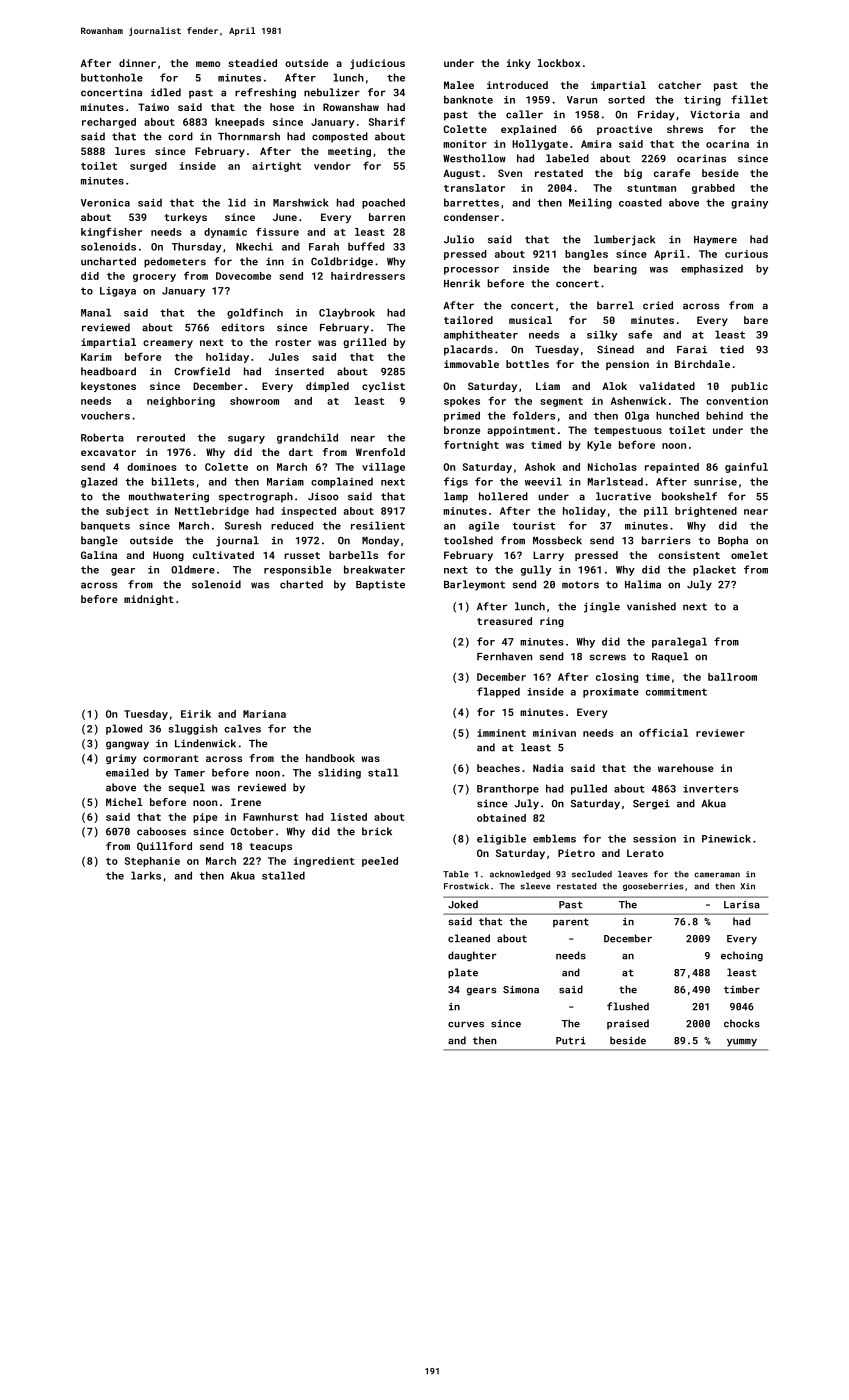  Describe the element at coordinates (521, 990) in the screenshot. I see `Simona` at that location.
